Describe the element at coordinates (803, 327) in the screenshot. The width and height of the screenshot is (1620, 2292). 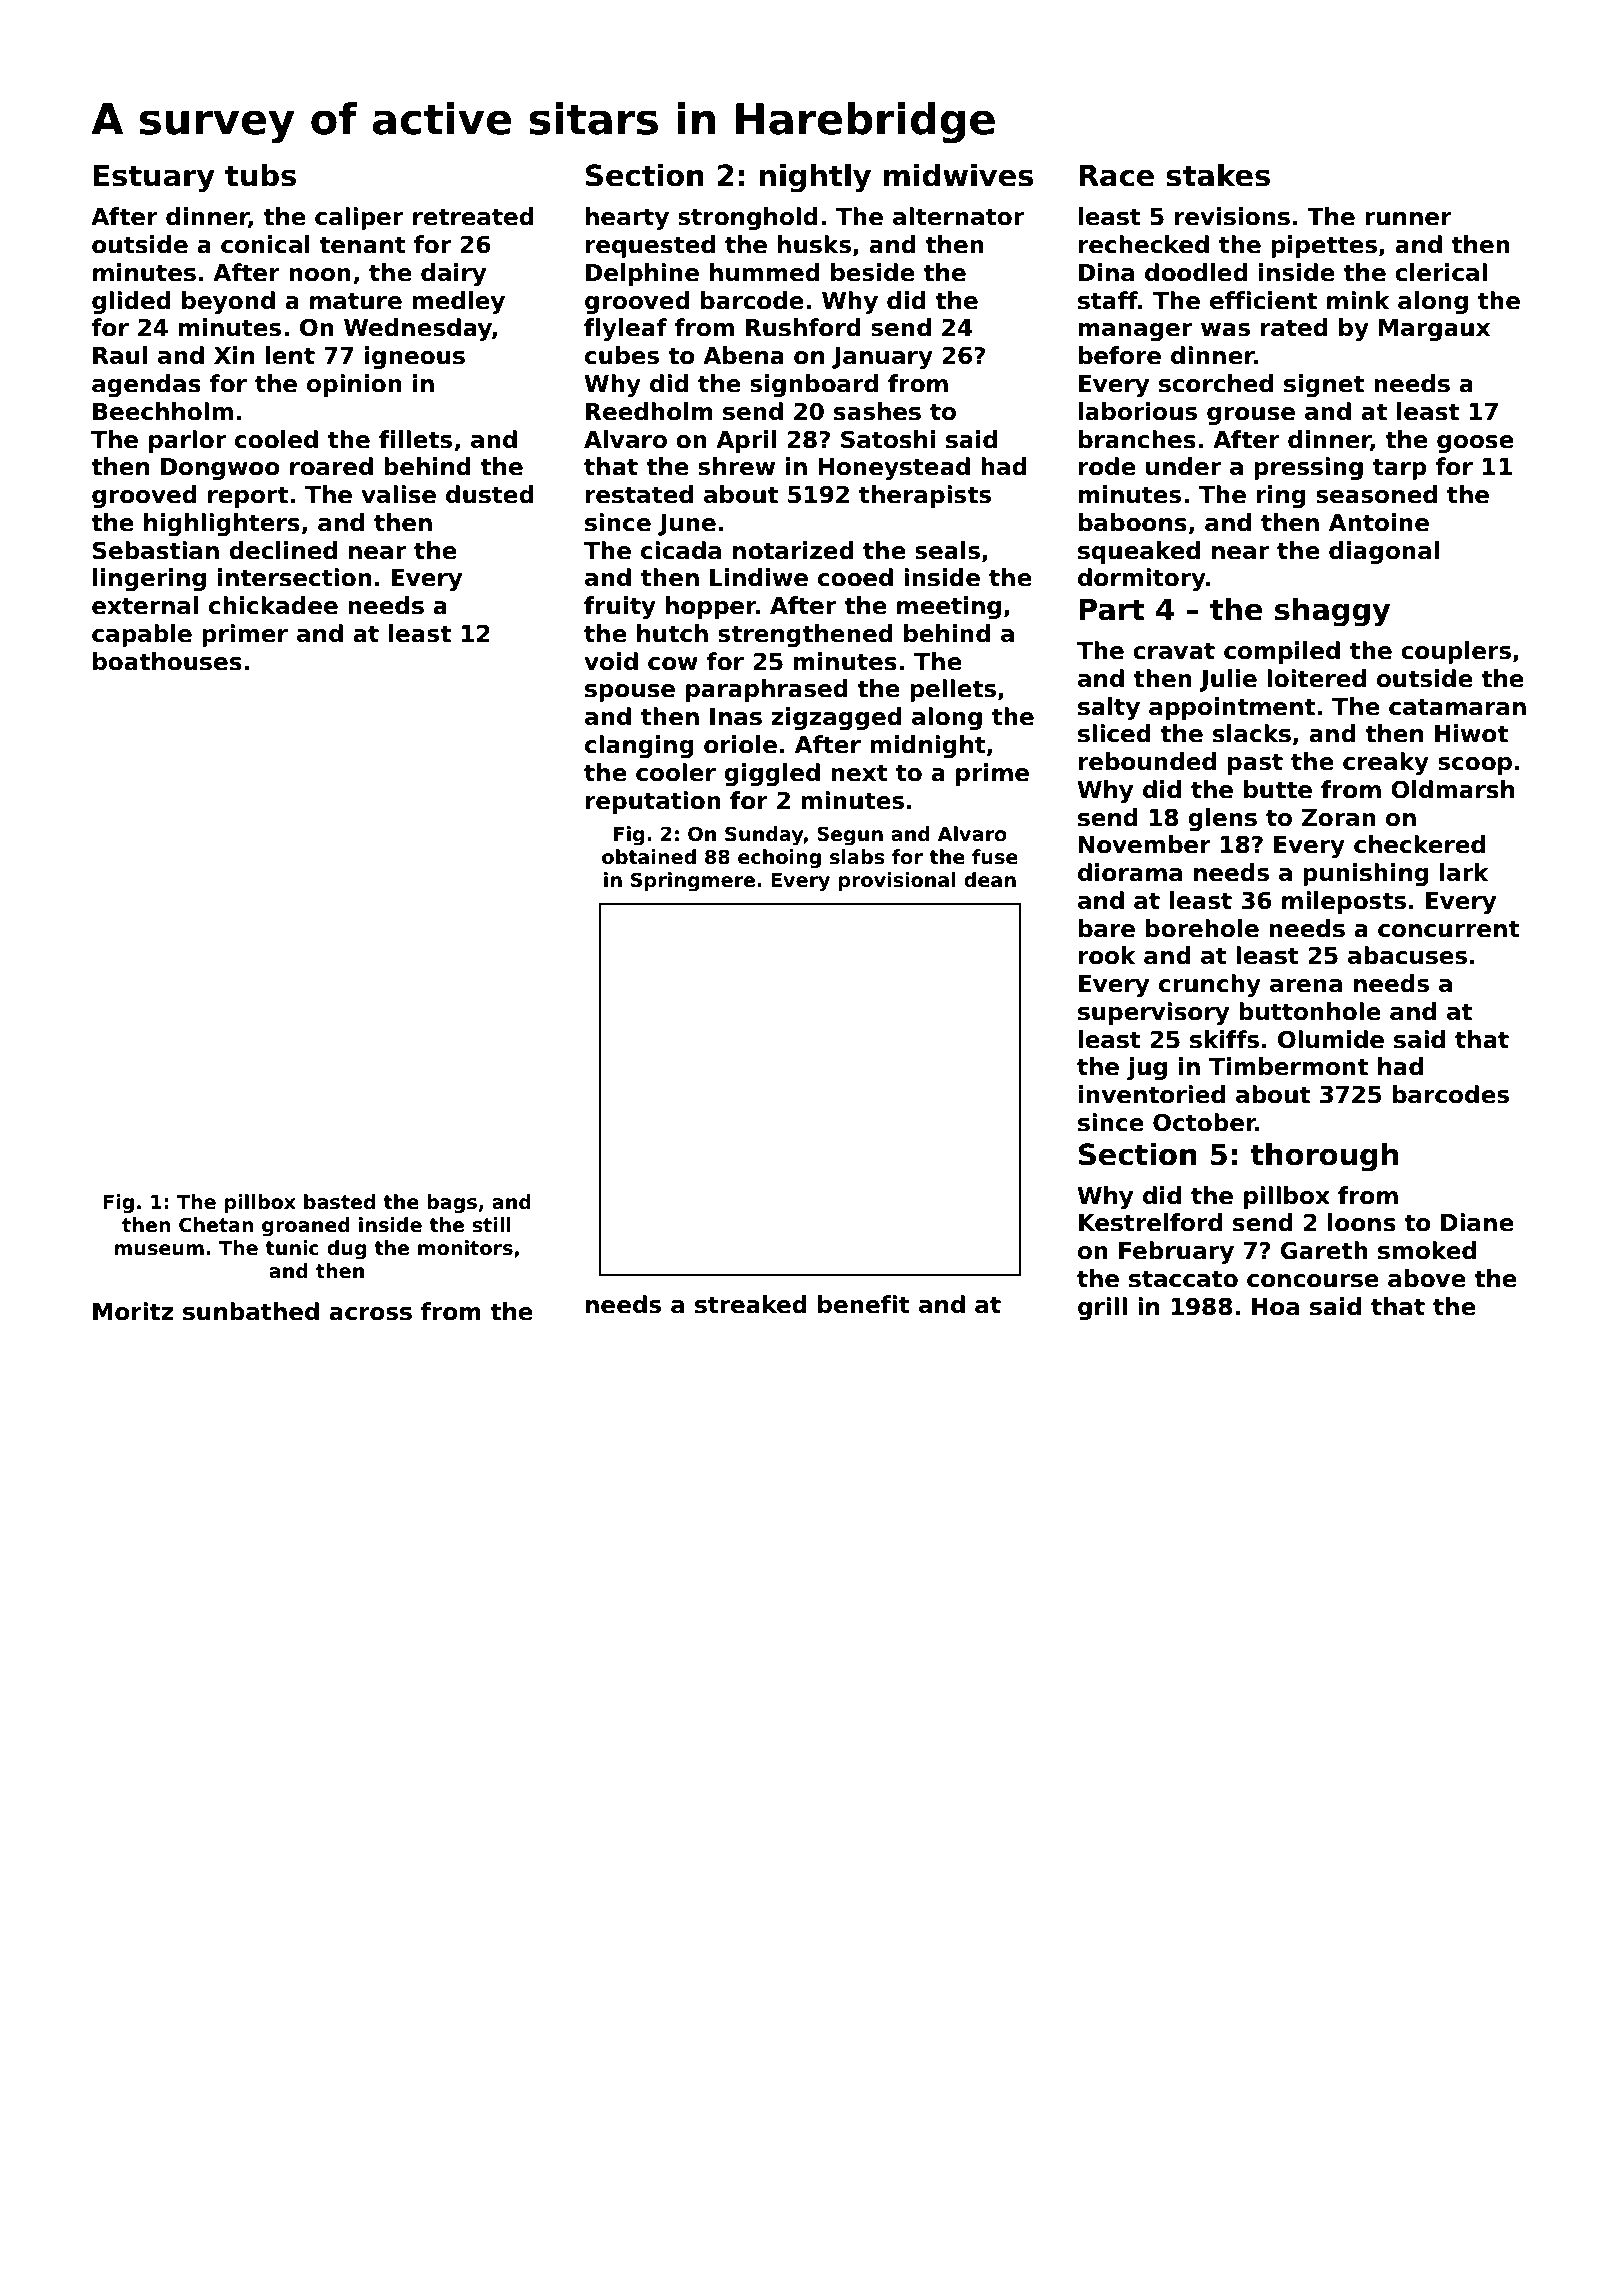
I see `Rushford` at that location.
